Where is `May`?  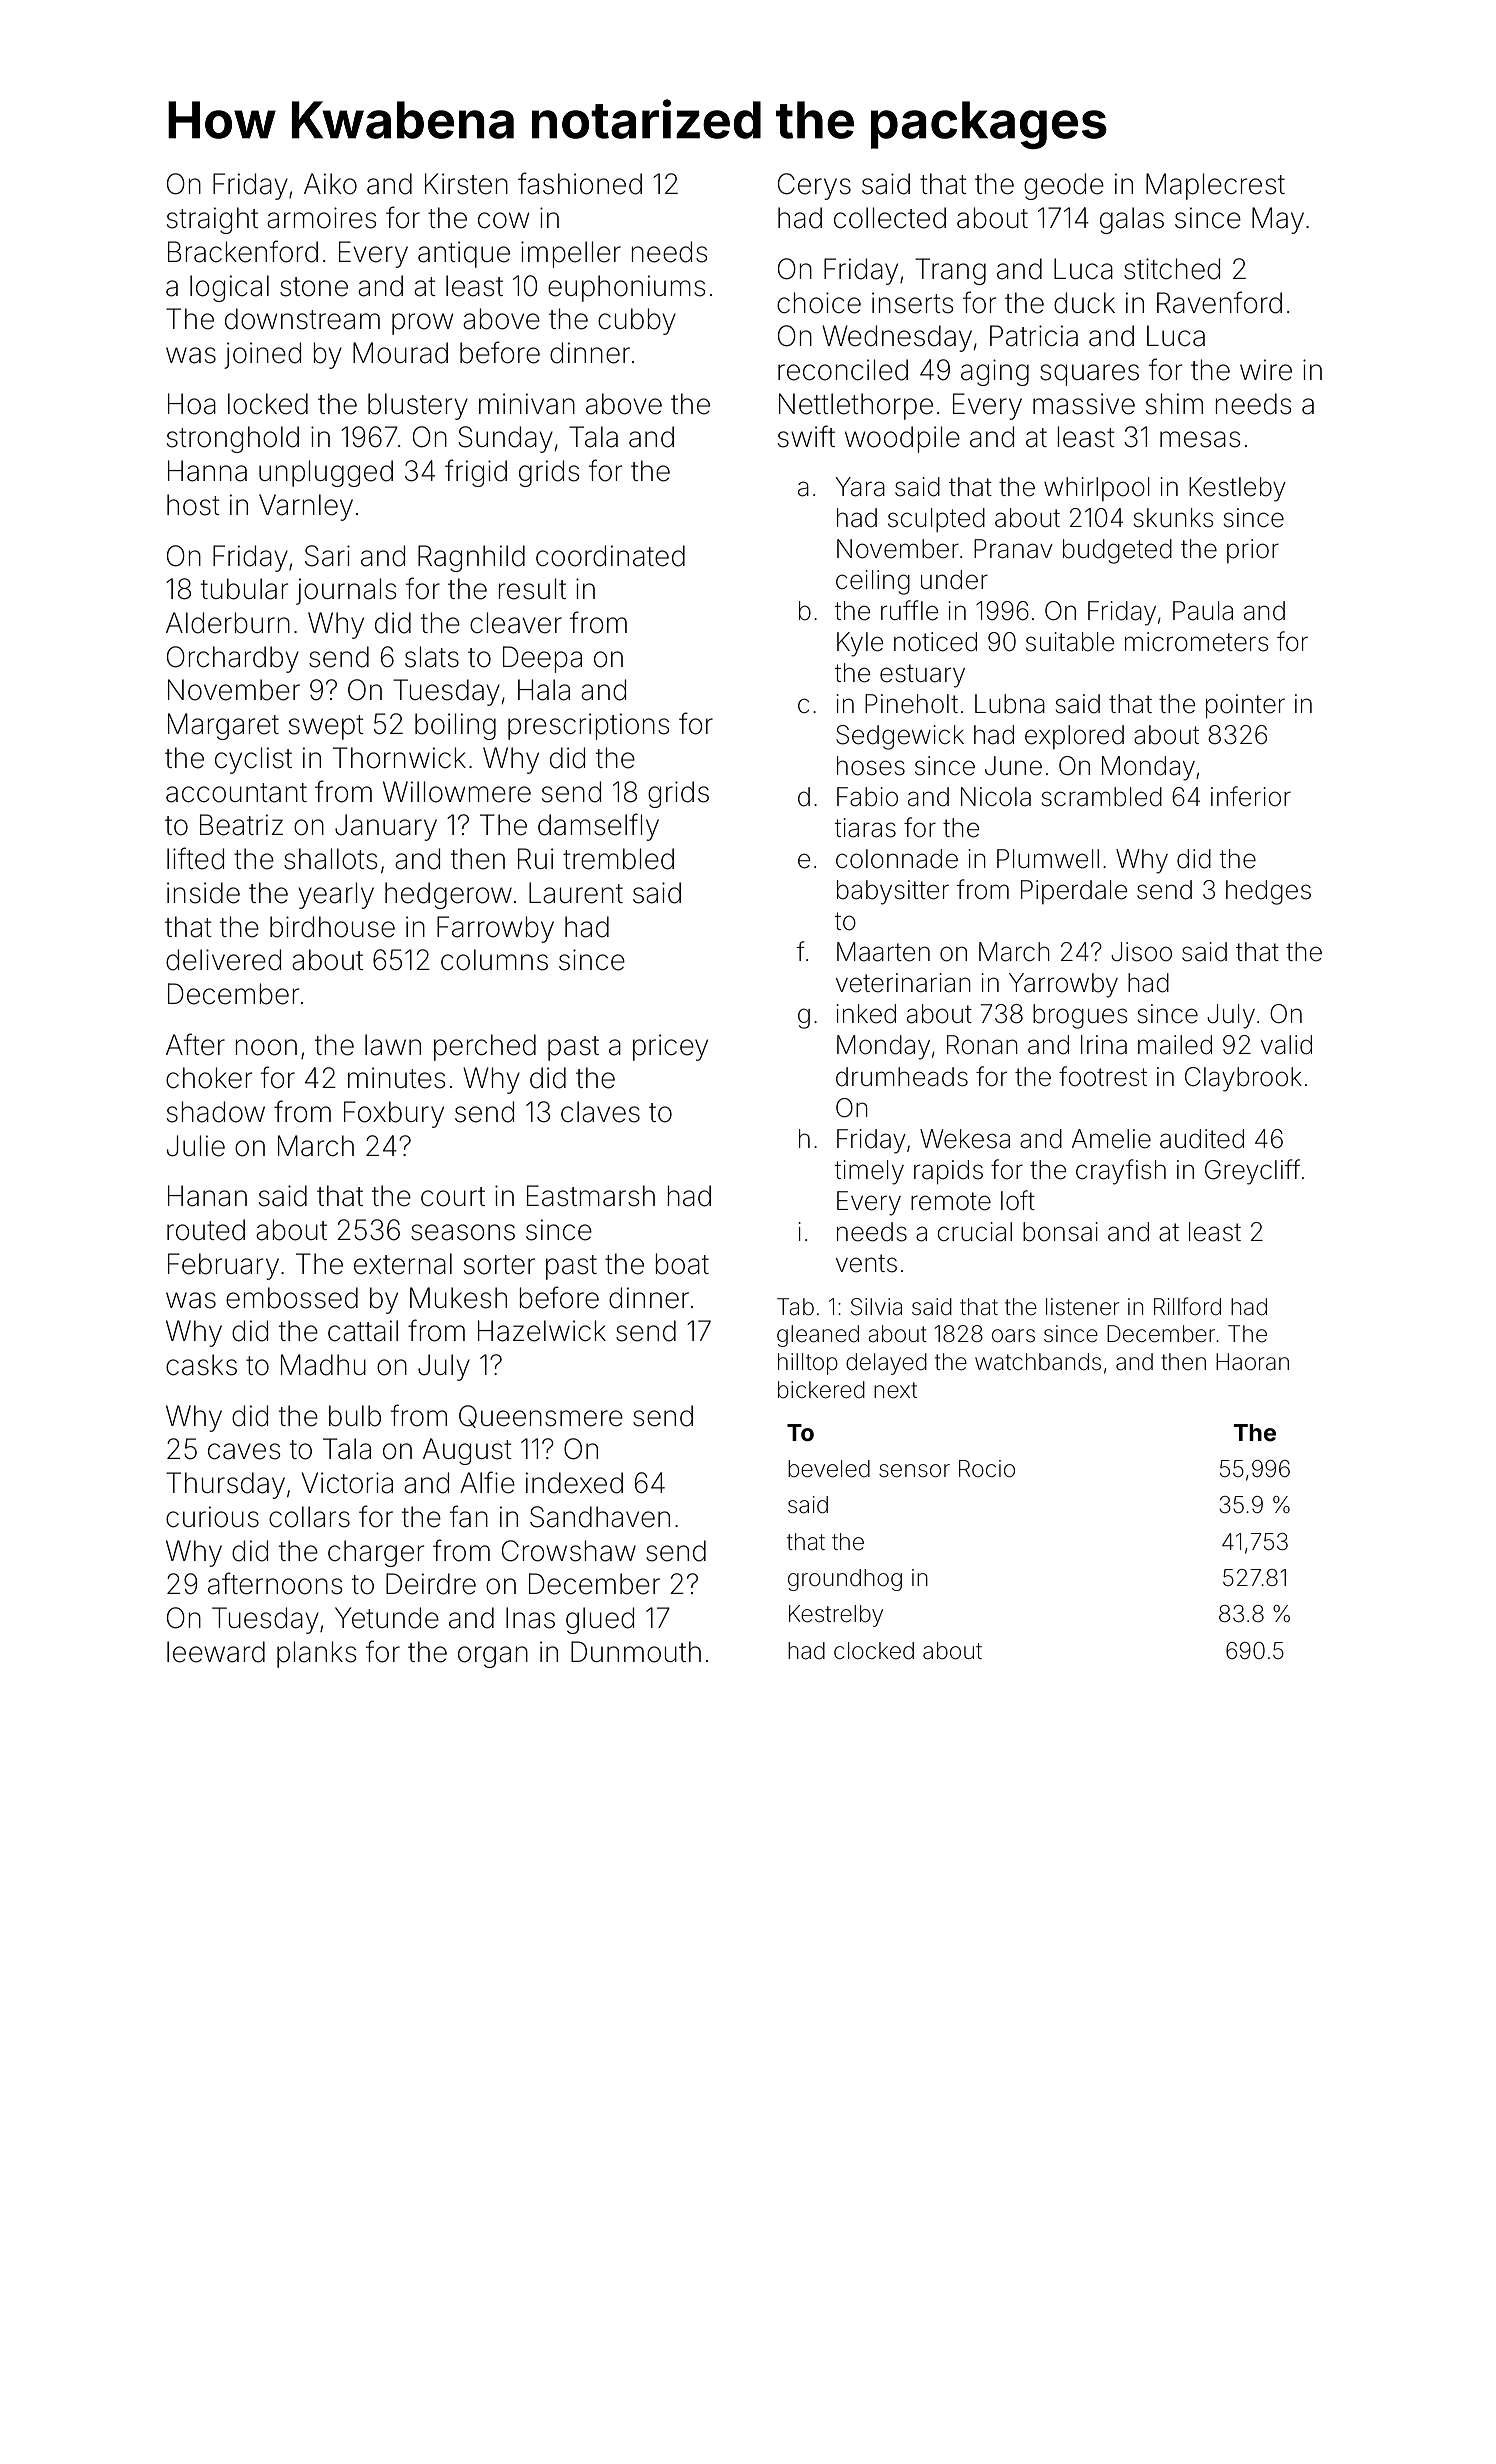 May is located at coordinates (1278, 220).
